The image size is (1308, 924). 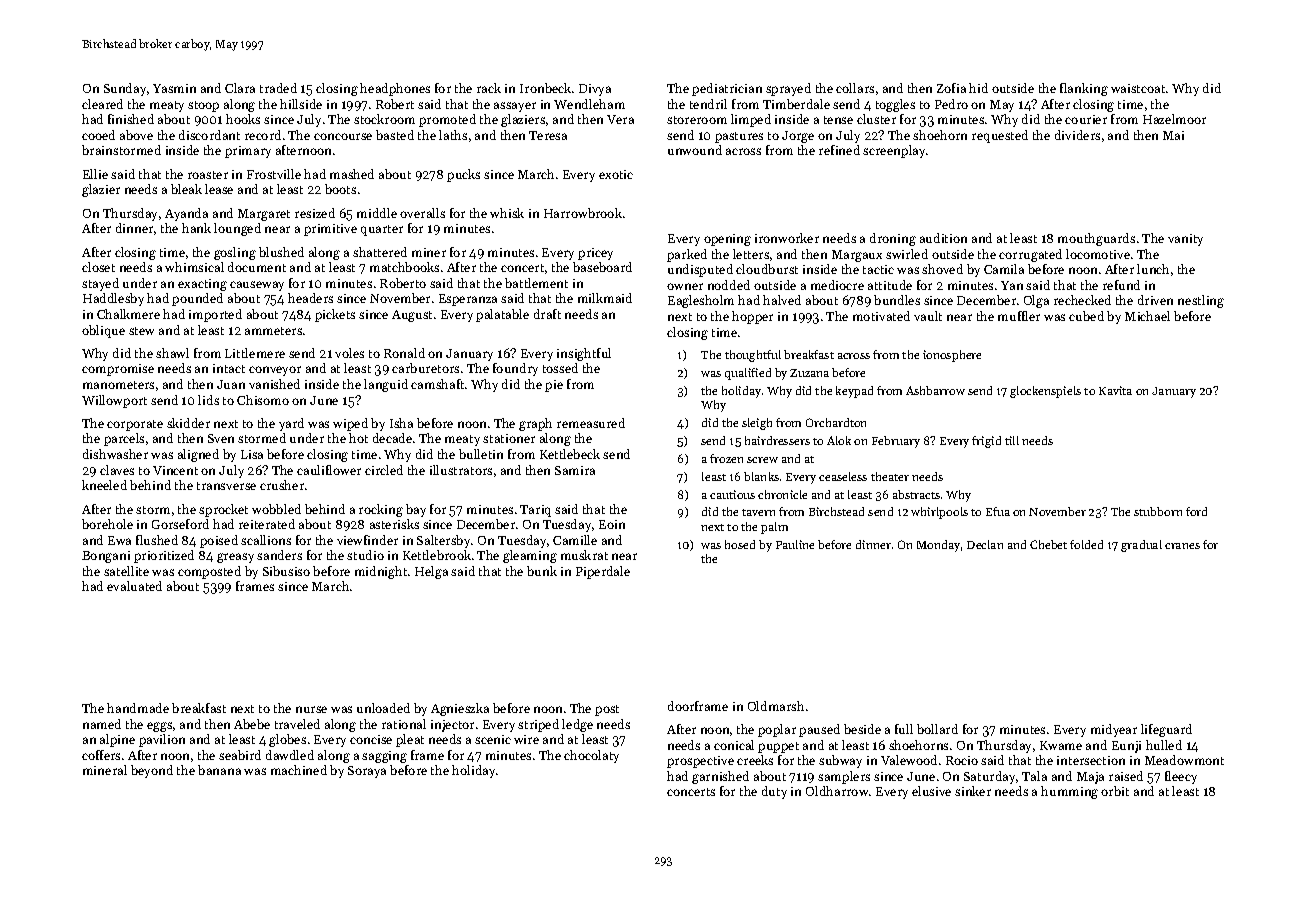 What do you see at coordinates (1174, 119) in the screenshot?
I see `Hazelmoor` at bounding box center [1174, 119].
